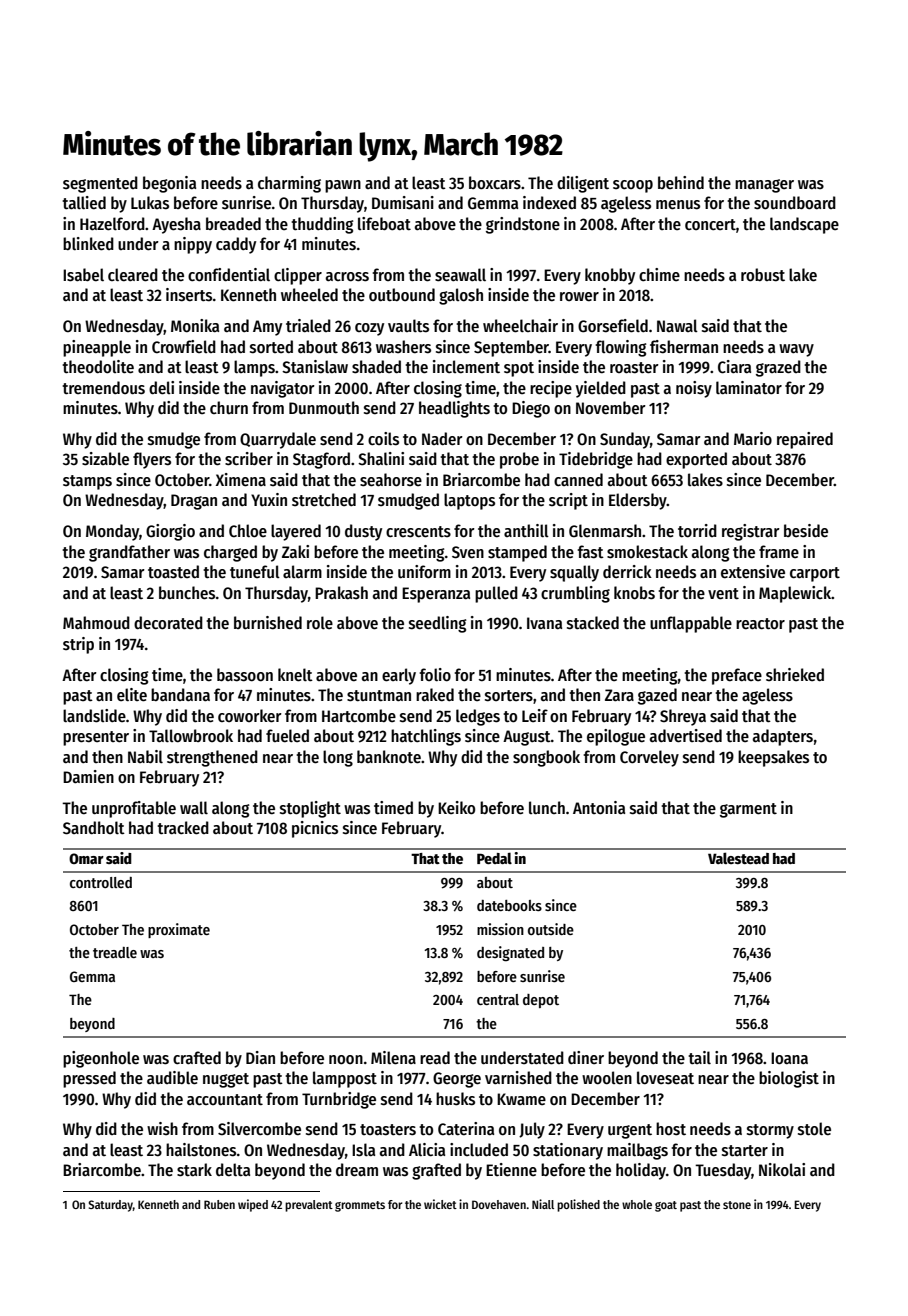  I want to click on galosh, so click(461, 296).
